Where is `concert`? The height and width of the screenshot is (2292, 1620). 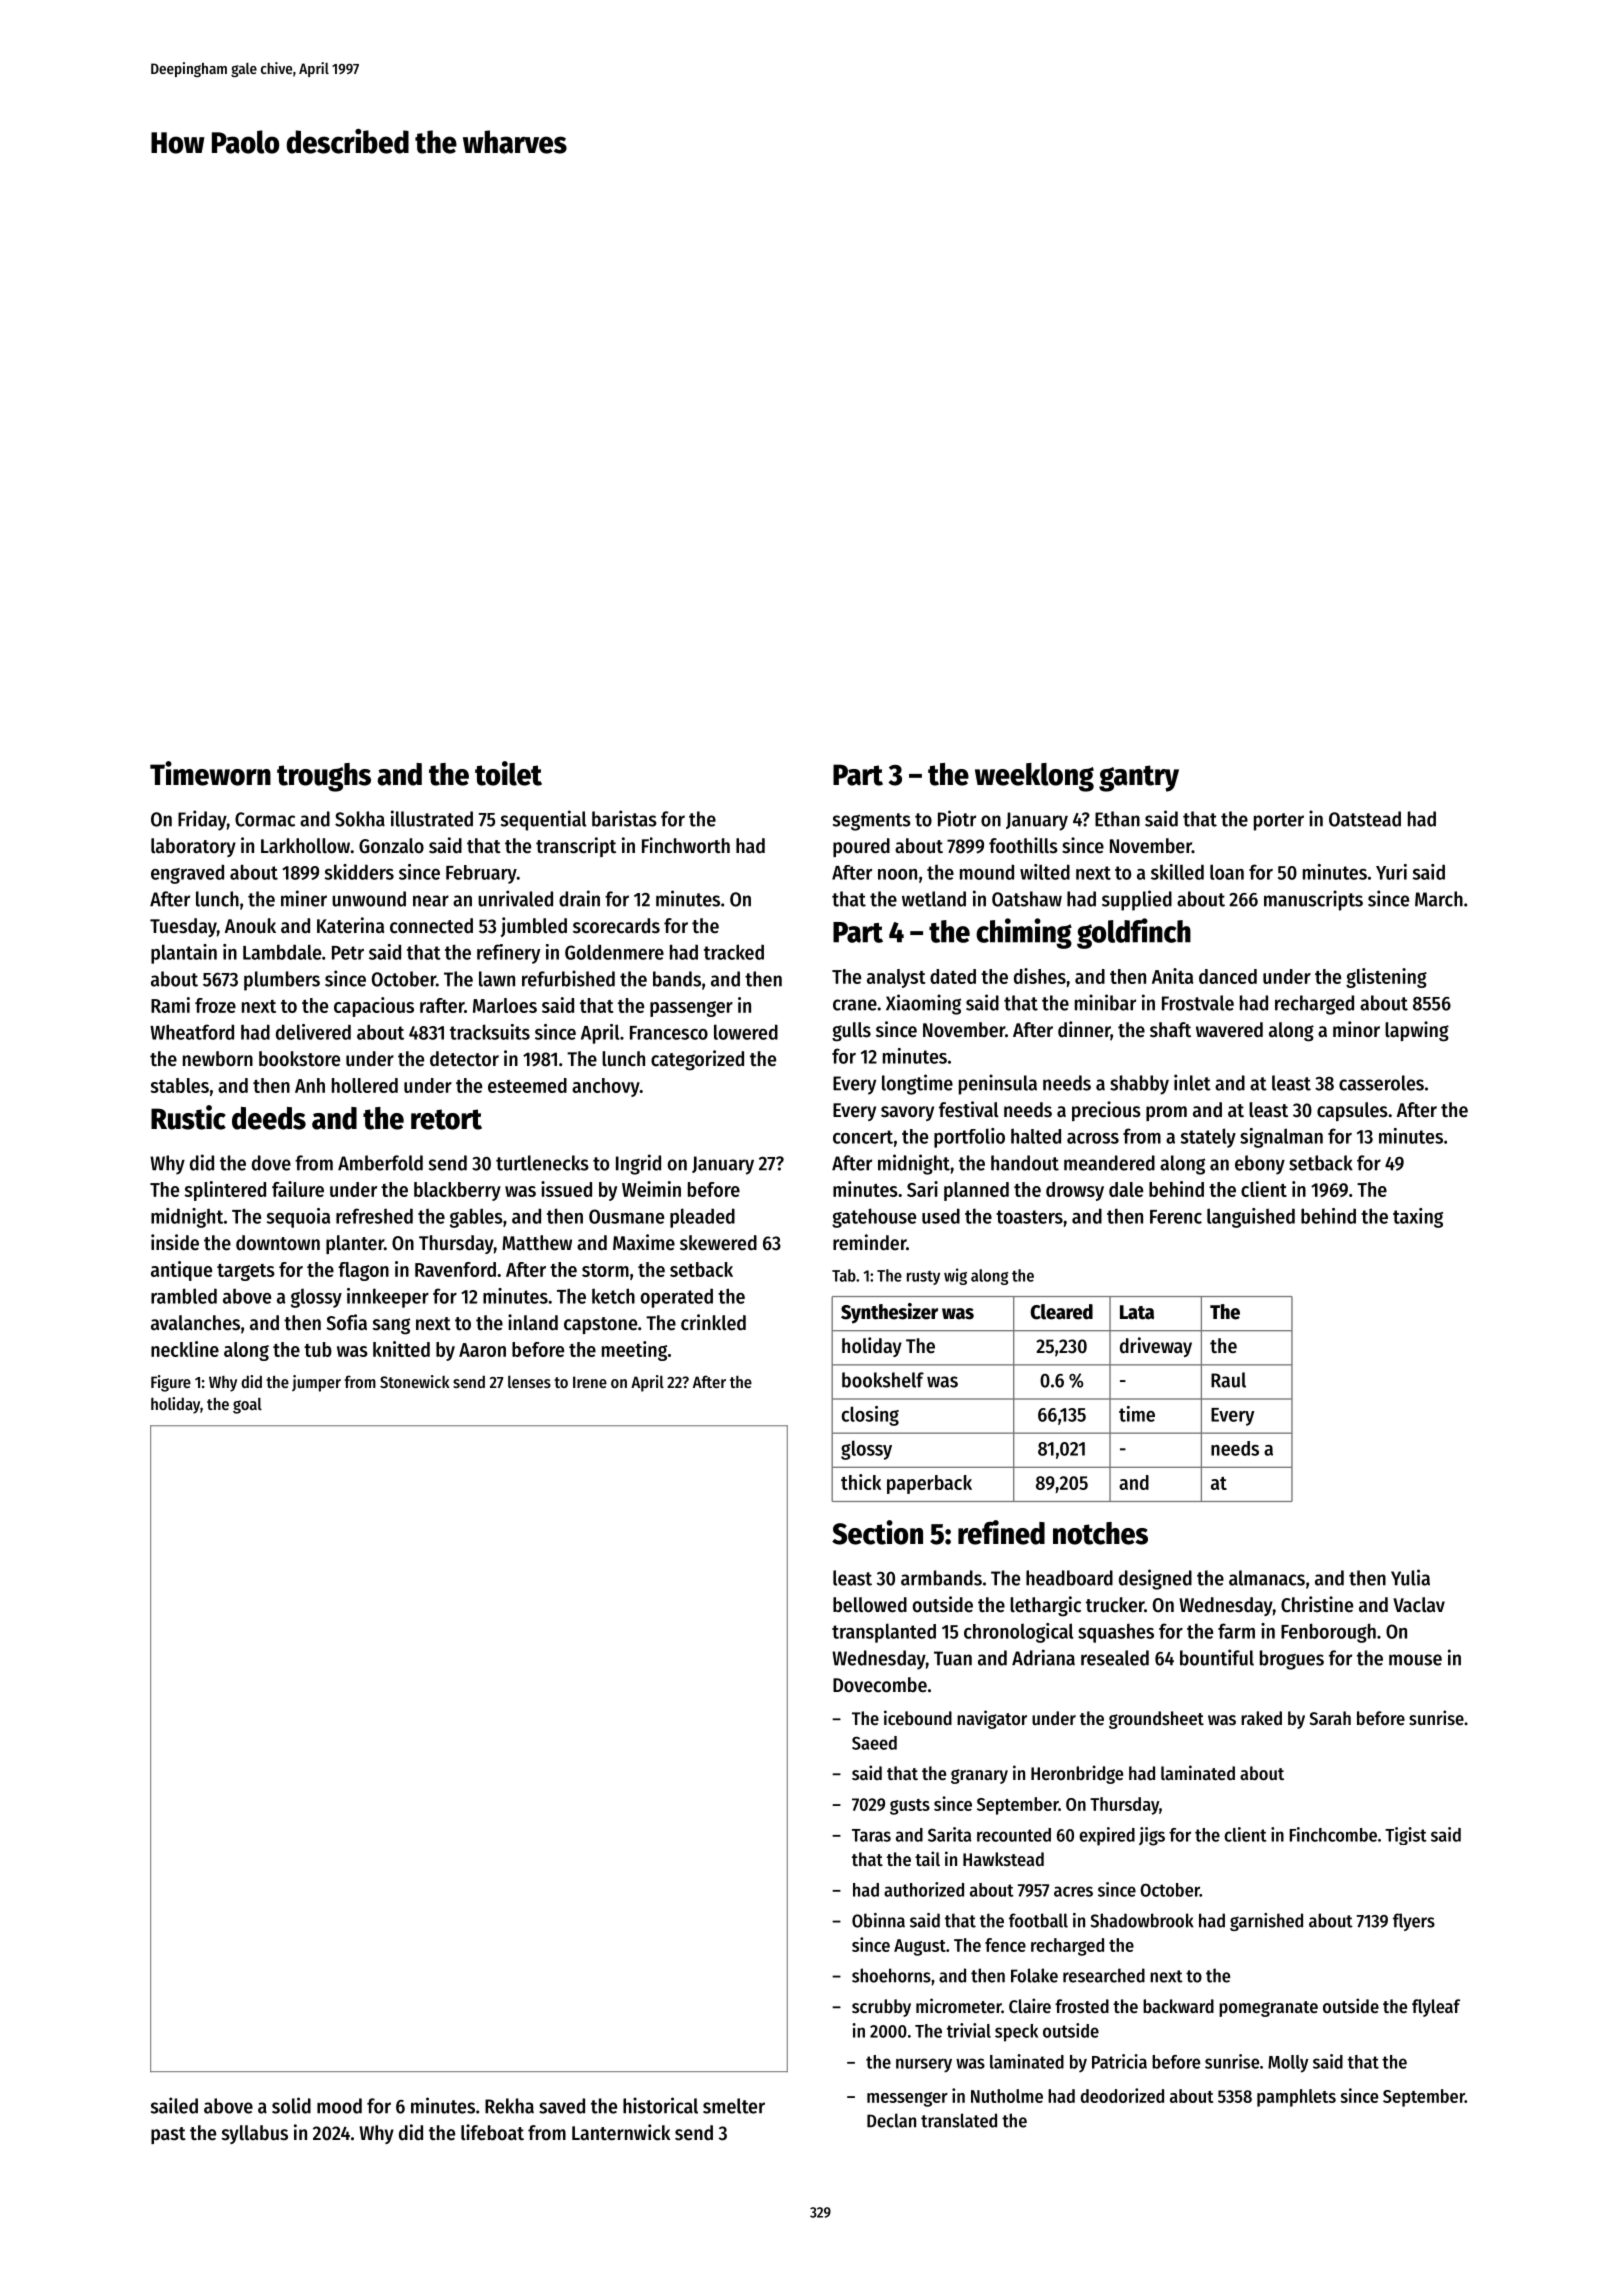
concert is located at coordinates (863, 1137).
